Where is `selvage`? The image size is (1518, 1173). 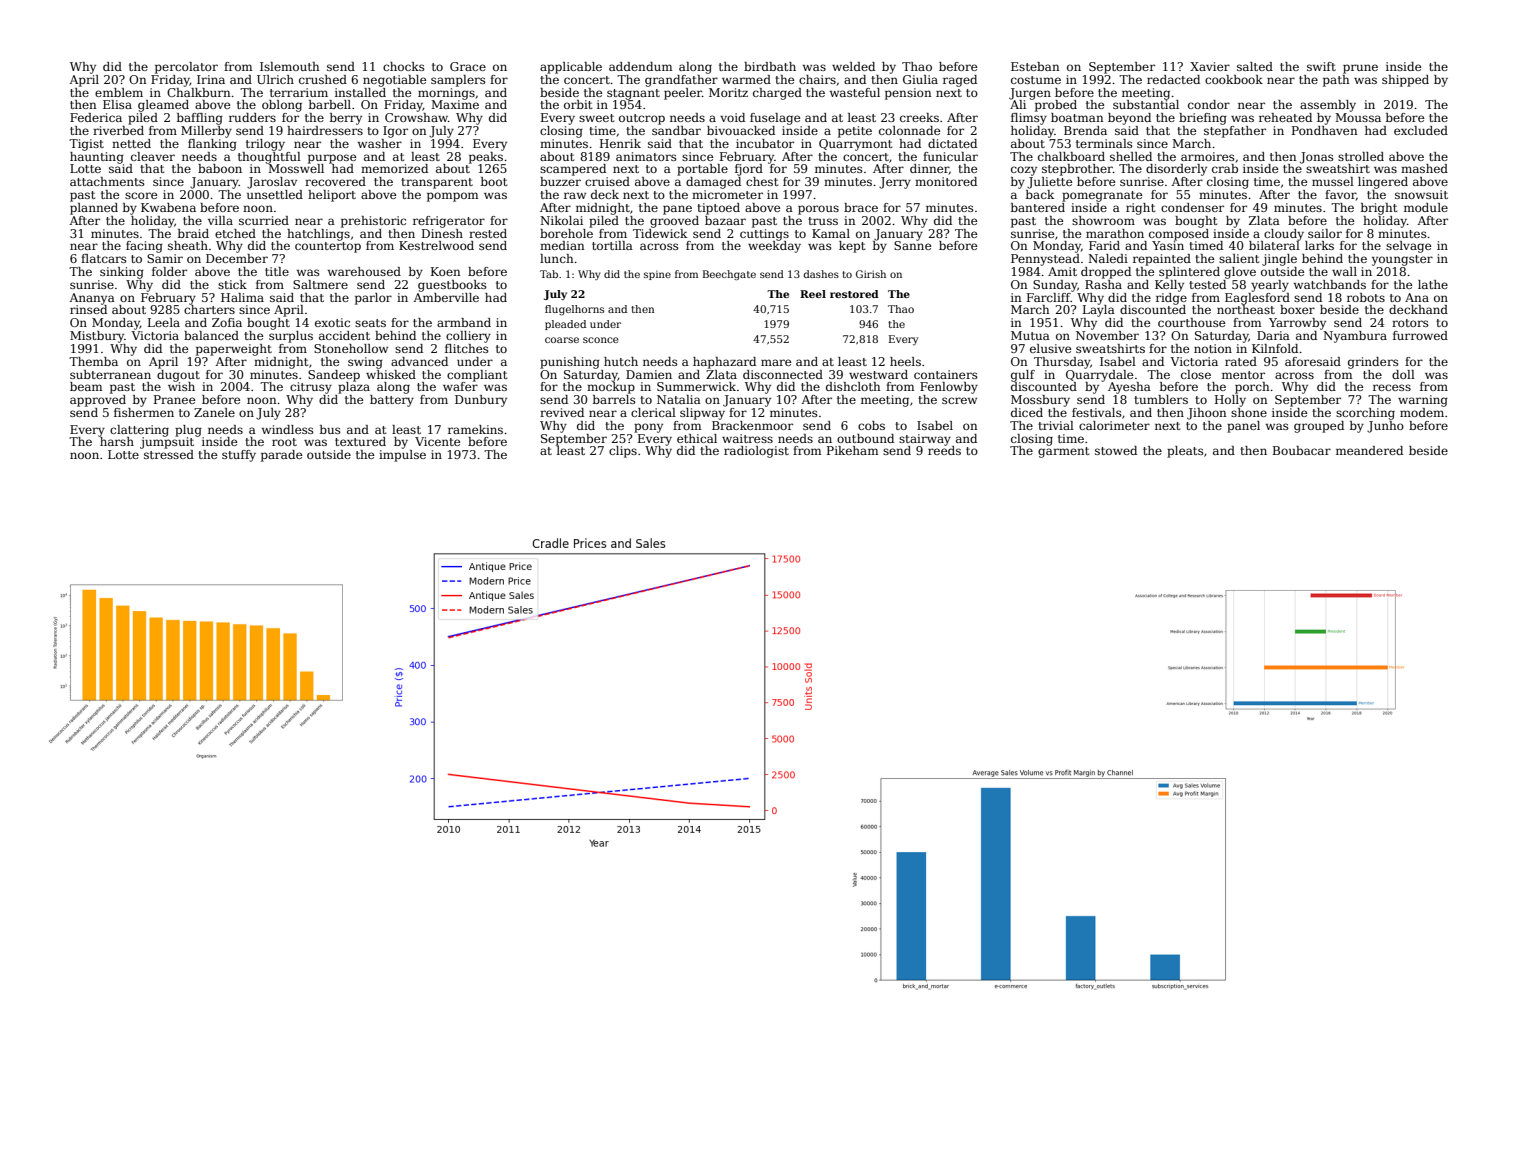
selvage is located at coordinates (1408, 247).
